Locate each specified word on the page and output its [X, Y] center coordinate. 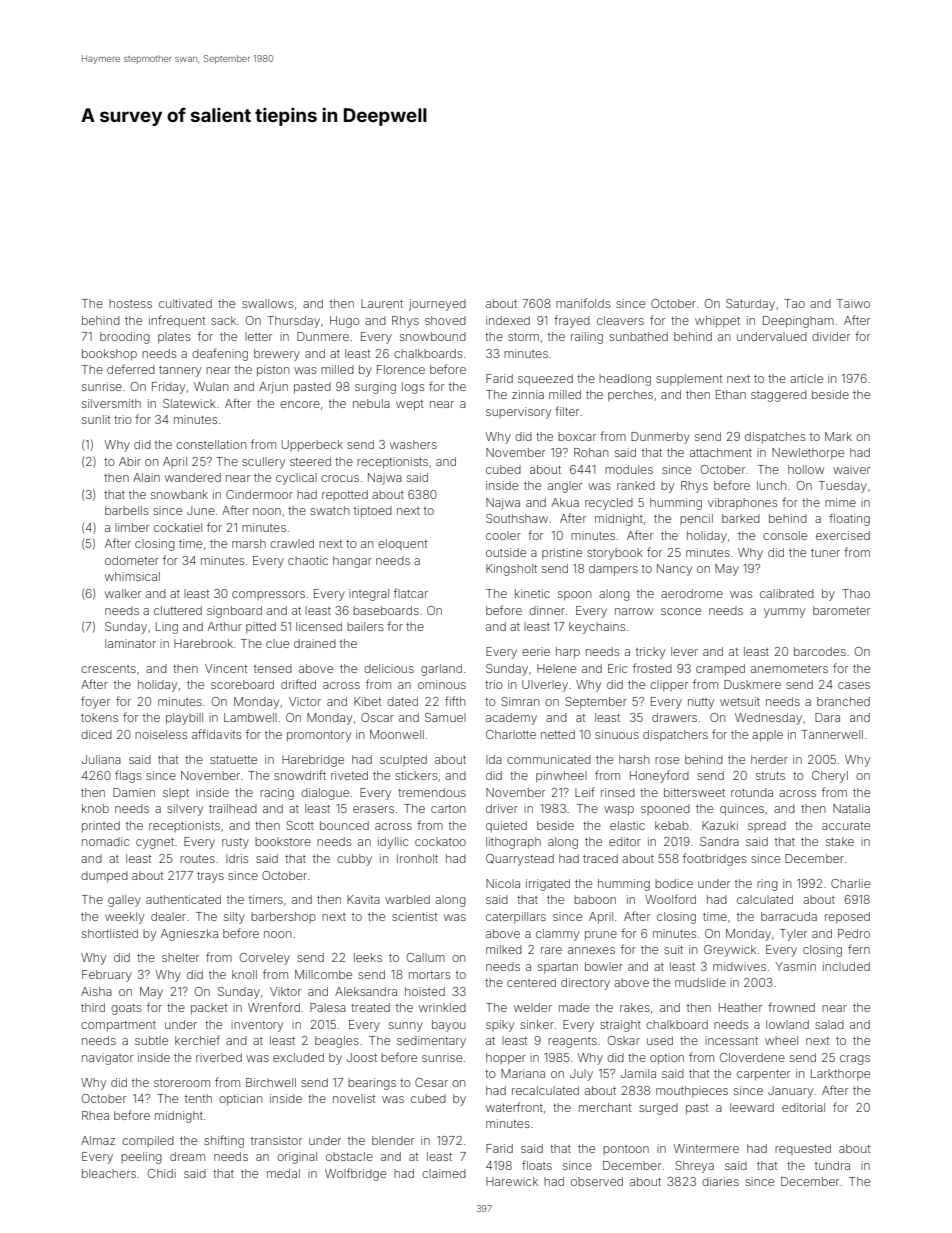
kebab [672, 825]
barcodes [820, 651]
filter [567, 411]
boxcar [577, 436]
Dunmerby [660, 438]
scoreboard [242, 684]
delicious [389, 668]
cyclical [296, 479]
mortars [429, 975]
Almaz [98, 1140]
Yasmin [795, 966]
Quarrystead [520, 860]
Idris [237, 858]
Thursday [293, 322]
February [107, 976]
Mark [838, 436]
